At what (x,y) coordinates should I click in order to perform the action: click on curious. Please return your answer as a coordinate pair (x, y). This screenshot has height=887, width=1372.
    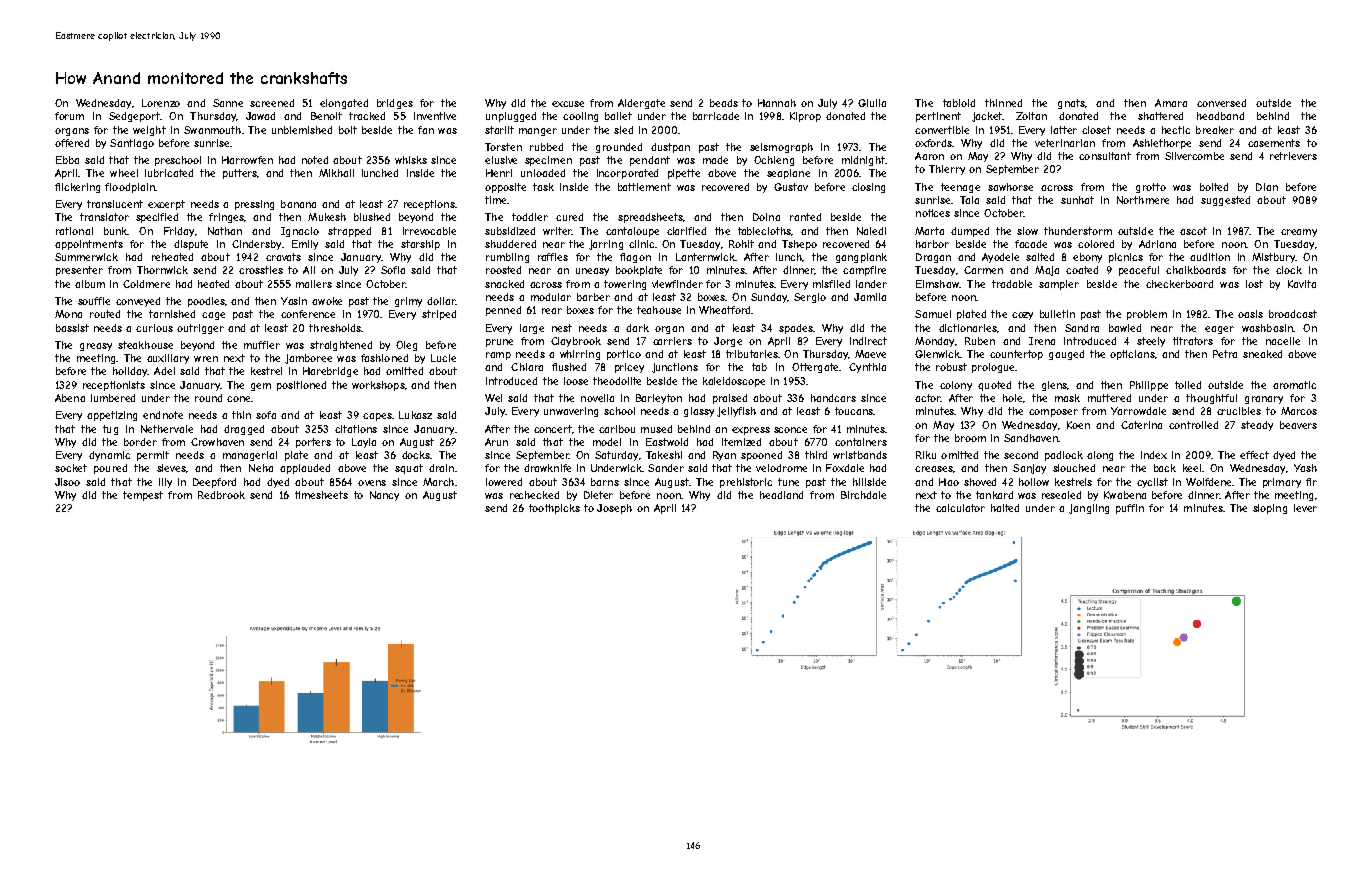
    Looking at the image, I should click on (154, 328).
